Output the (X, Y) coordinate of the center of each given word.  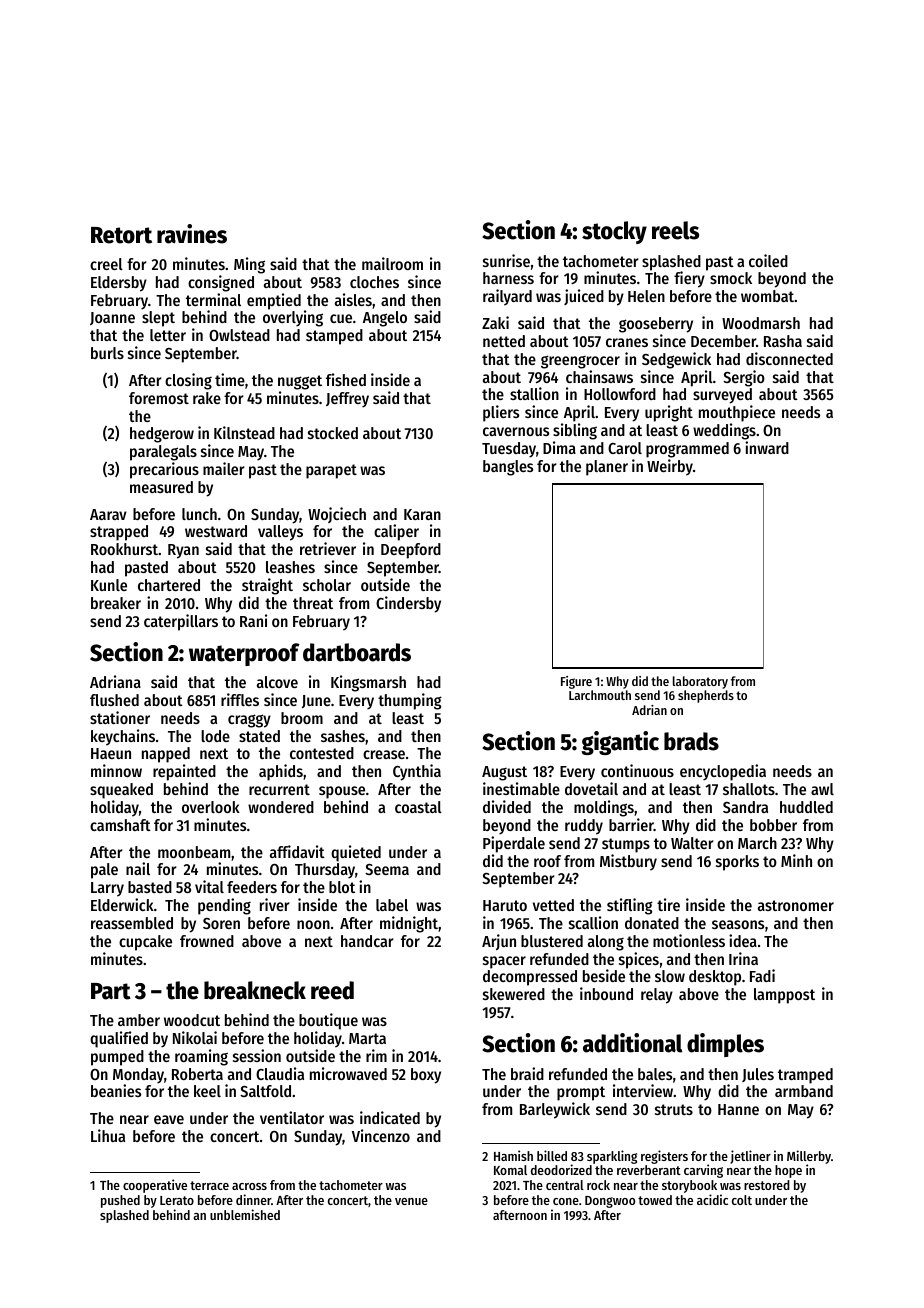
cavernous (516, 431)
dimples (725, 1045)
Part (111, 991)
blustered (552, 941)
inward (767, 447)
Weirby (670, 467)
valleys (280, 533)
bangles (508, 468)
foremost (159, 398)
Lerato (177, 1200)
